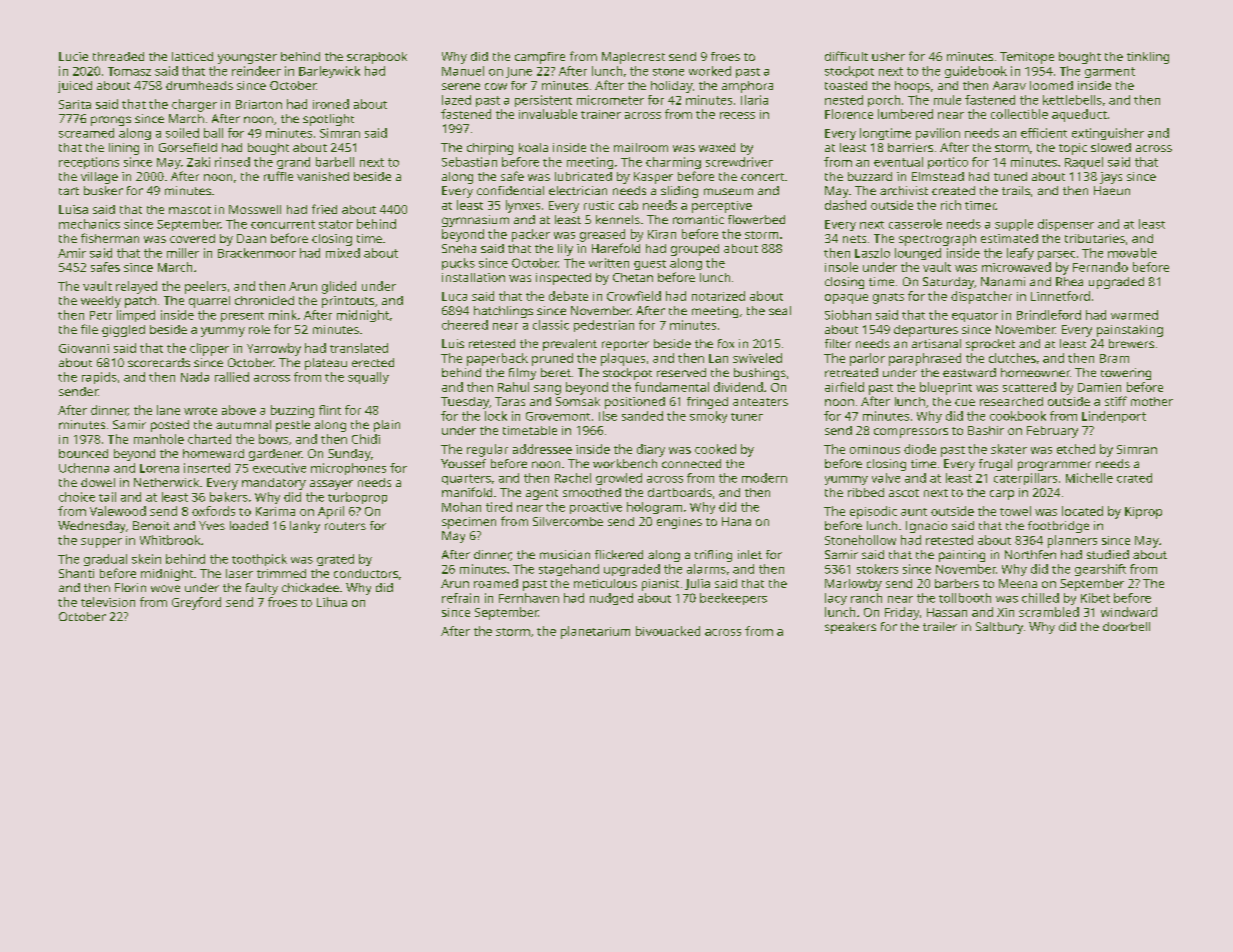  Describe the element at coordinates (540, 58) in the screenshot. I see `campfire` at that location.
